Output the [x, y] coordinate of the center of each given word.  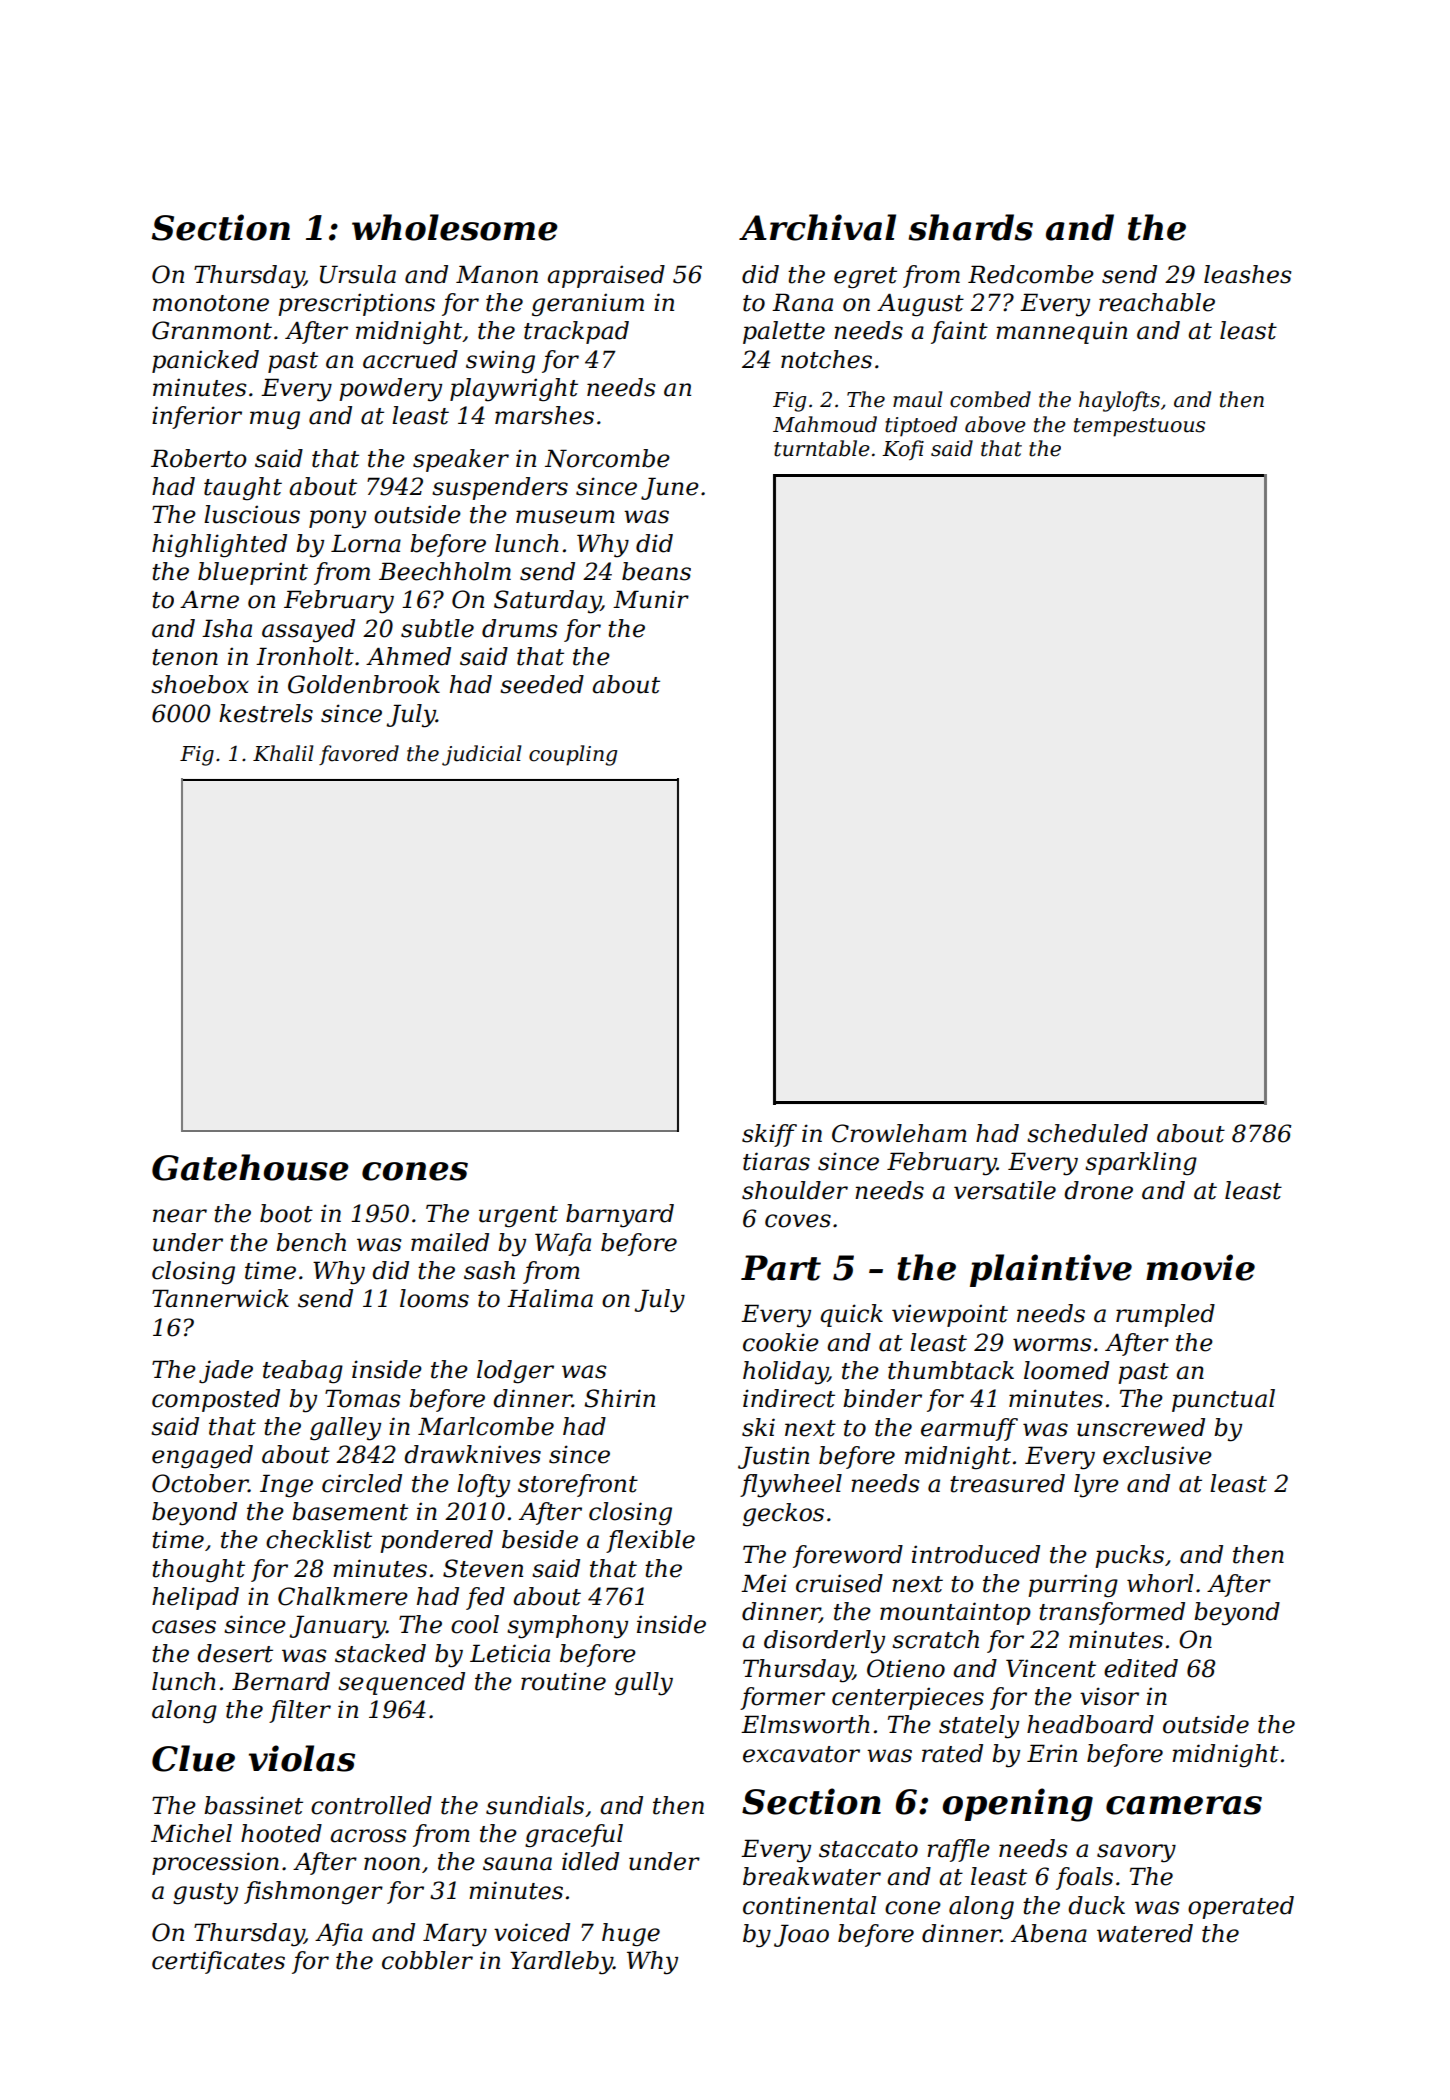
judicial [482, 755]
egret [865, 278]
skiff [769, 1135]
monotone [211, 303]
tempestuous [1139, 427]
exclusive [1157, 1455]
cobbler [427, 1960]
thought [198, 1571]
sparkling [1141, 1164]
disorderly [824, 1642]
